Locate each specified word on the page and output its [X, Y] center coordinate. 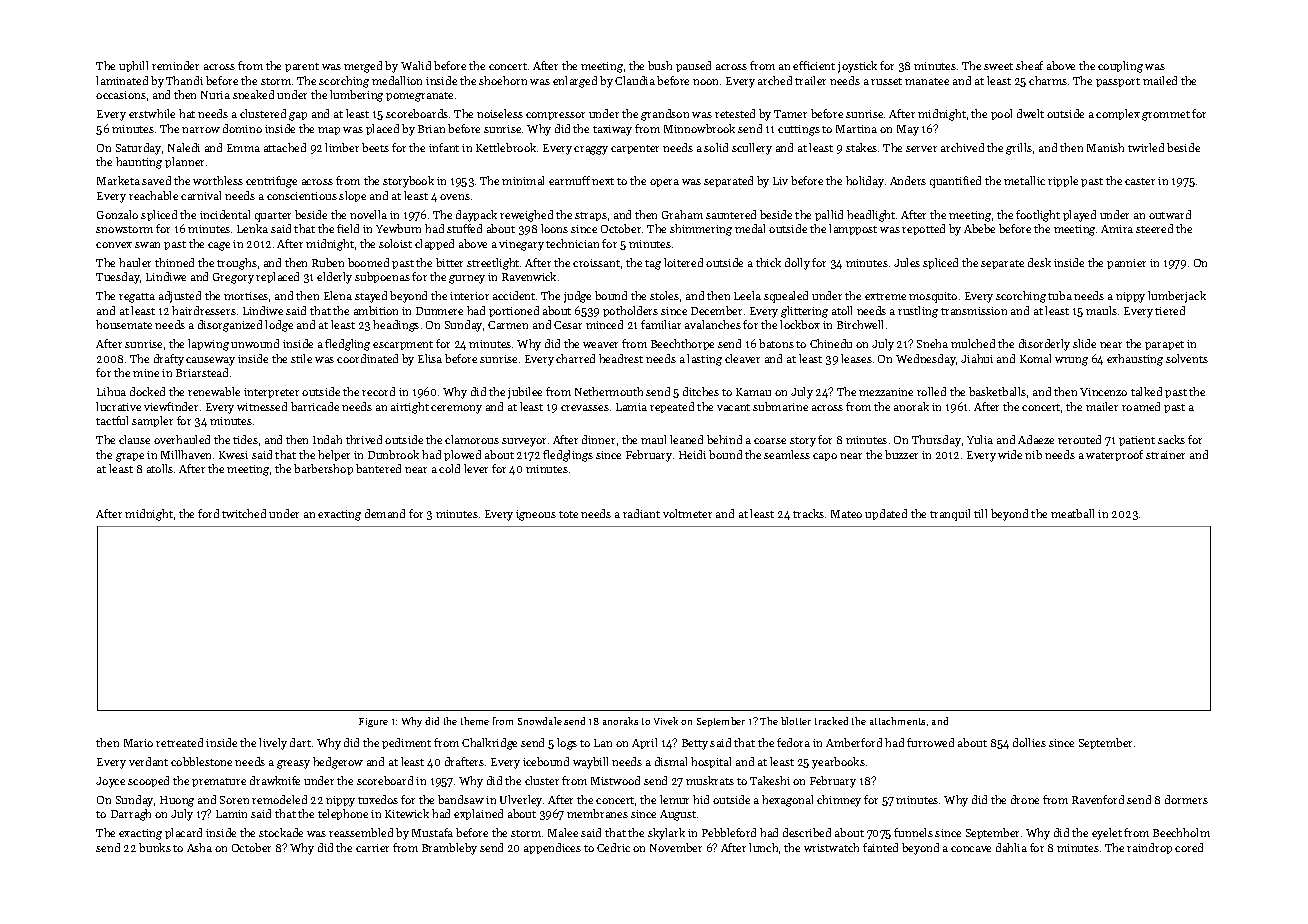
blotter [796, 721]
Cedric [613, 847]
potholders [630, 311]
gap [298, 116]
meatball [1072, 513]
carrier [372, 848]
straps [591, 216]
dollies [1029, 742]
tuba [1060, 295]
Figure [373, 722]
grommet [1166, 116]
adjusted [180, 297]
